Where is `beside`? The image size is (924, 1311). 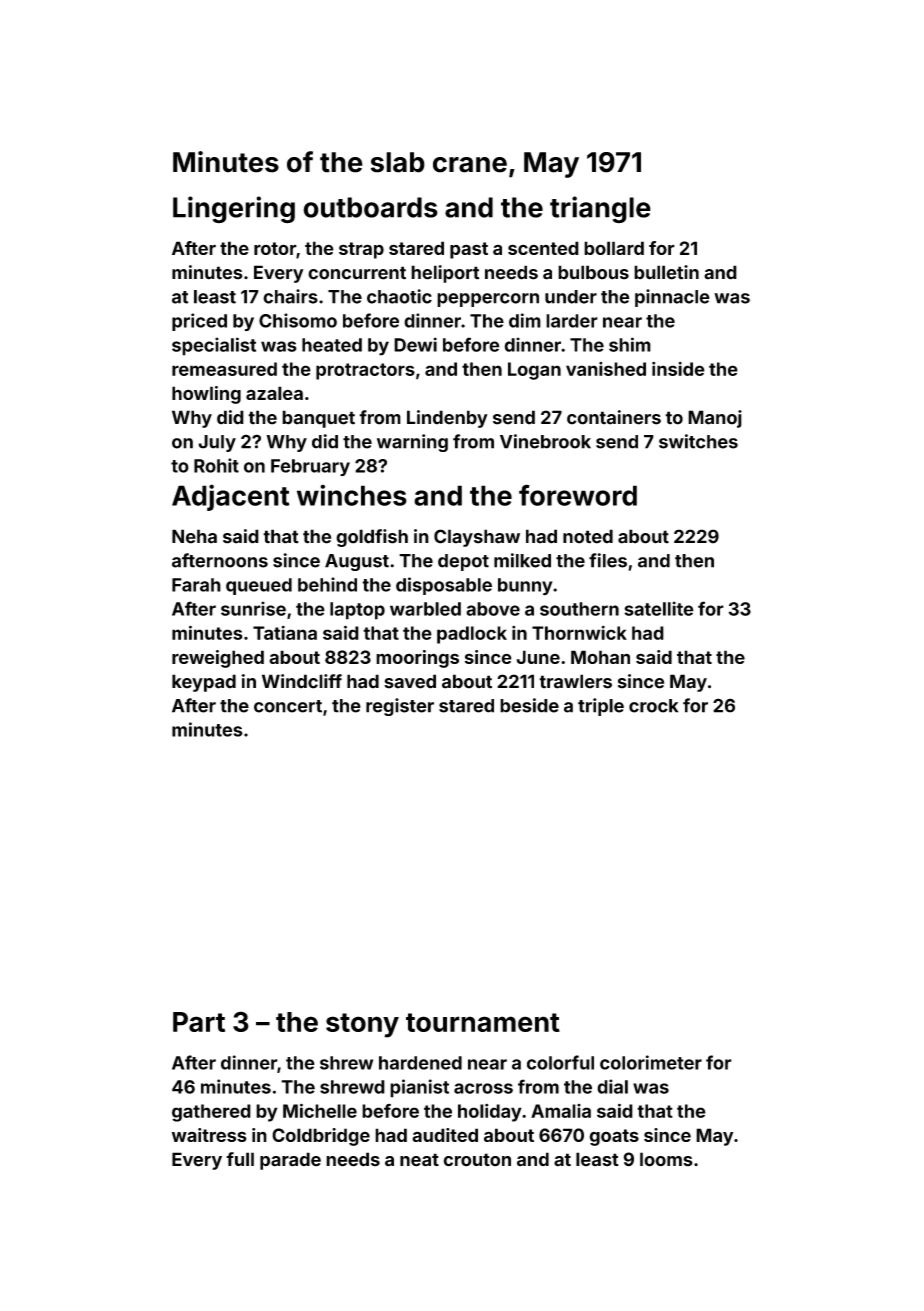
beside is located at coordinates (529, 705).
